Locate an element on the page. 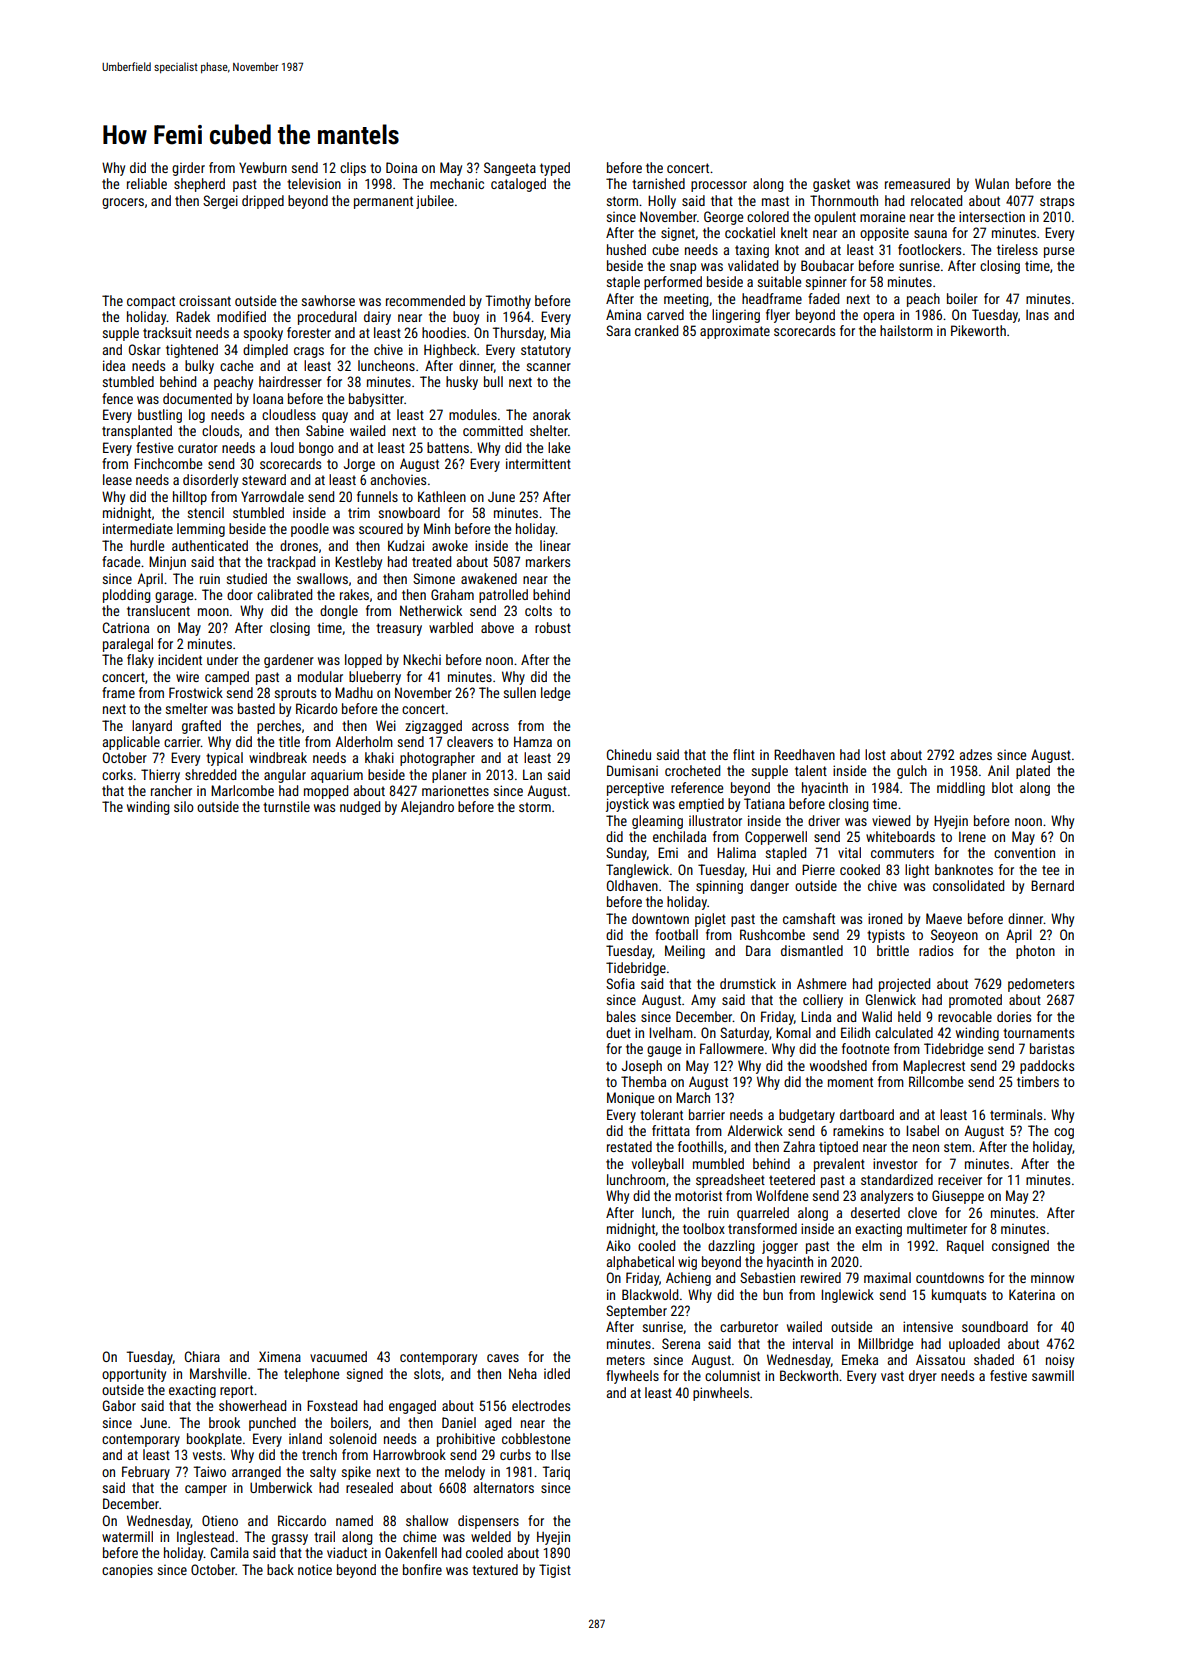  Marlcombe is located at coordinates (242, 790).
